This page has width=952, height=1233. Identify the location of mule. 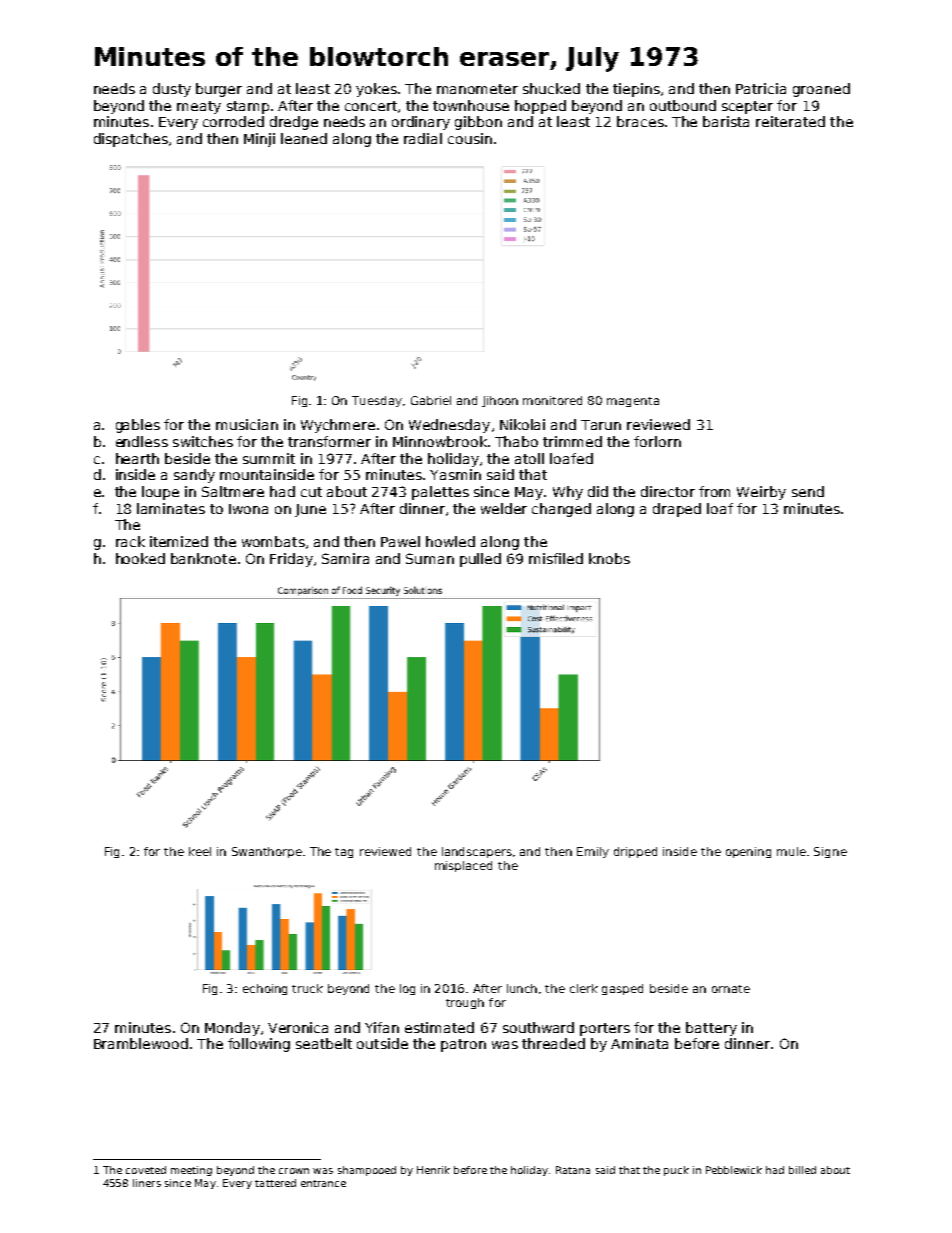
(791, 851).
